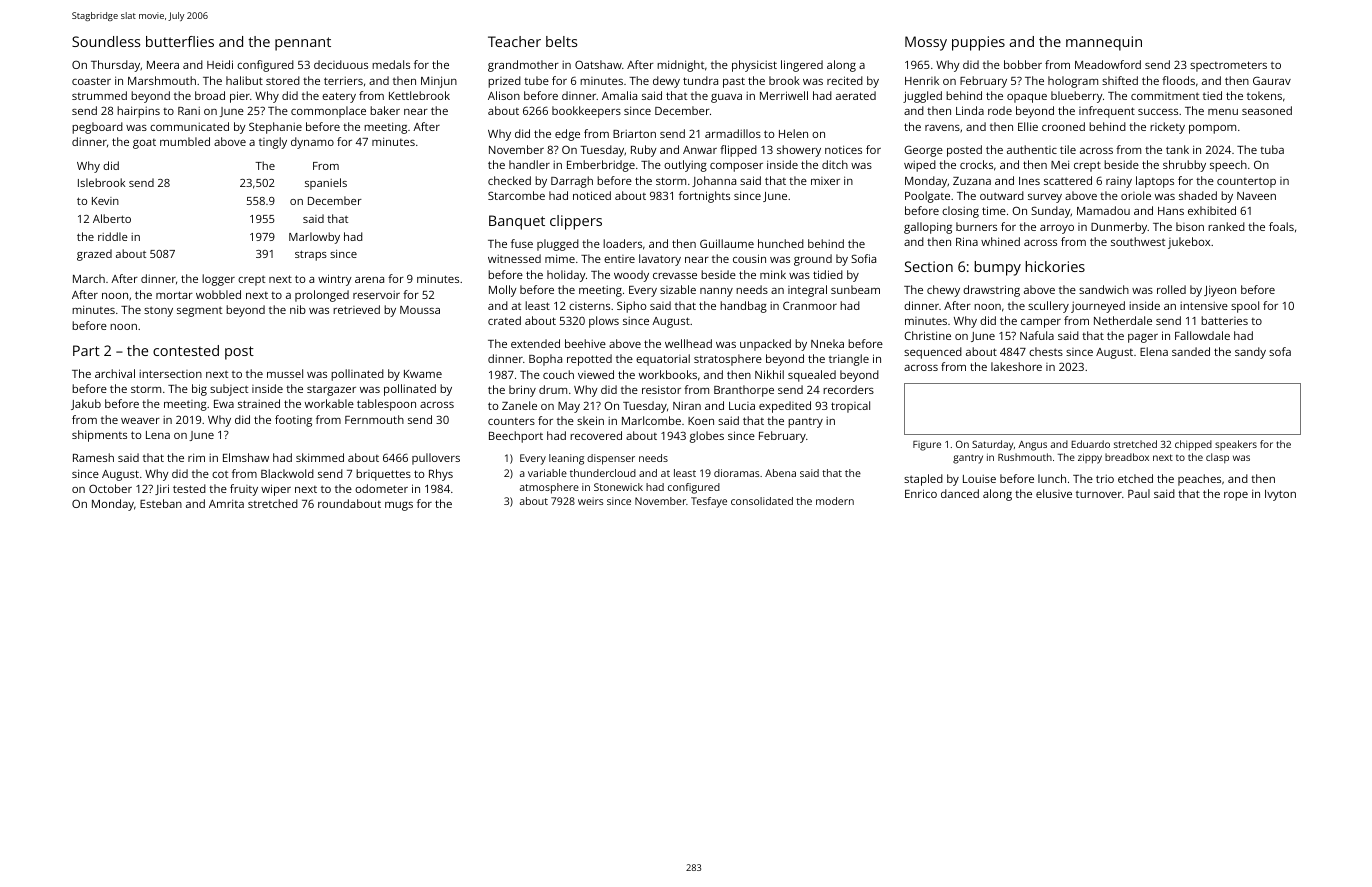  Describe the element at coordinates (709, 502) in the page. I see `Tesfaye` at that location.
